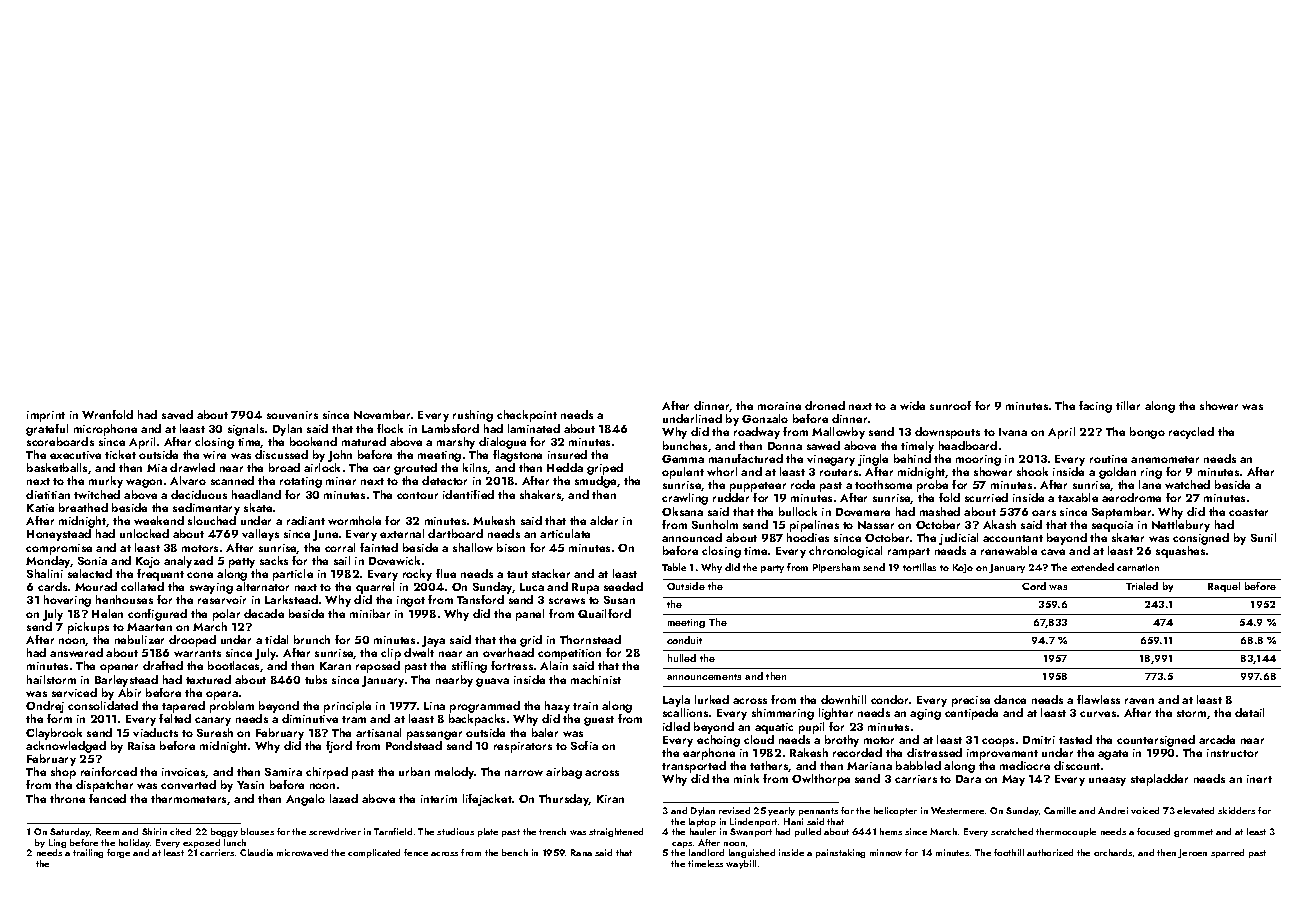  What do you see at coordinates (257, 831) in the screenshot?
I see `blouses` at bounding box center [257, 831].
